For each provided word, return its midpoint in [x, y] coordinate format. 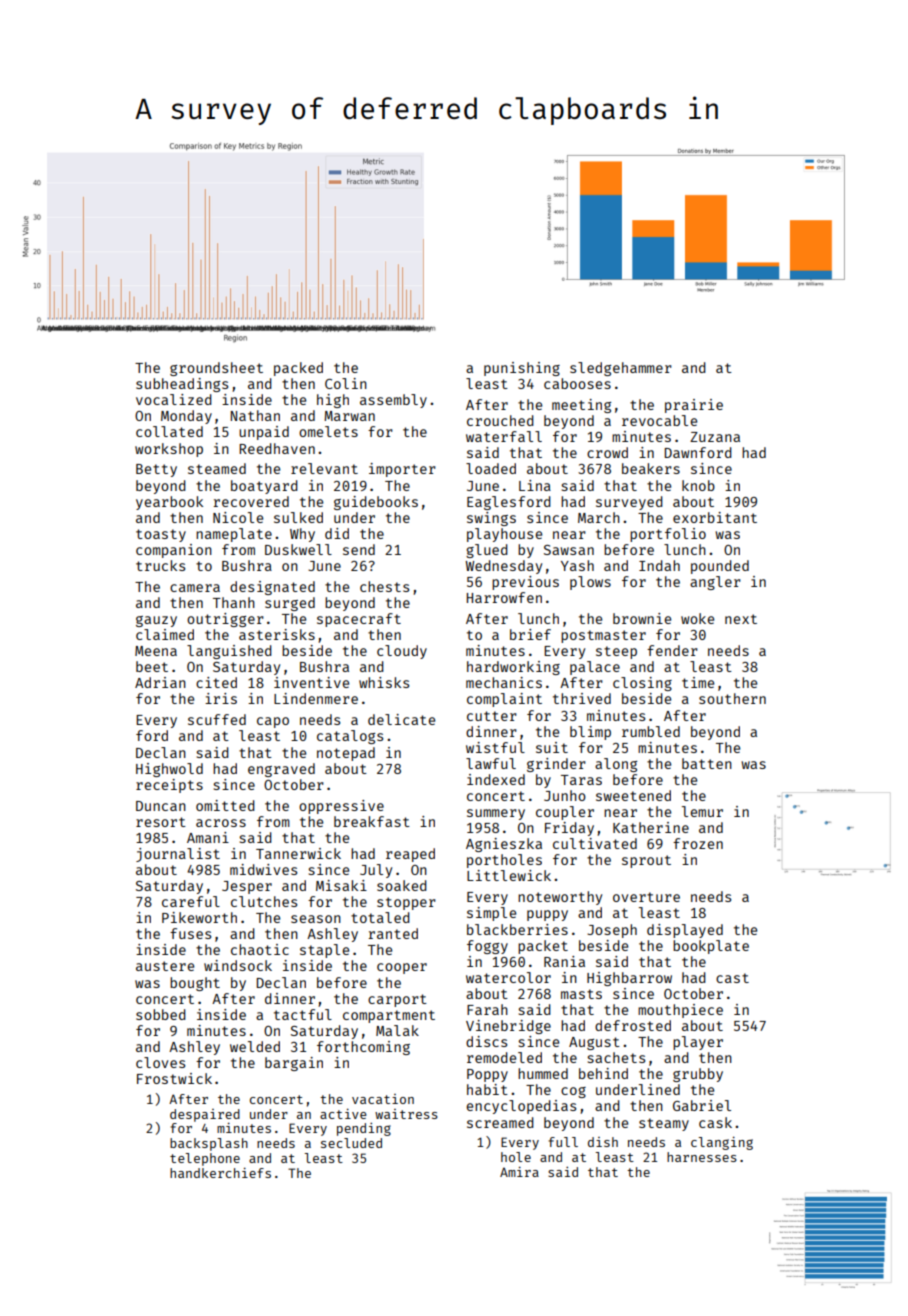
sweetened [633, 795]
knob [698, 485]
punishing [522, 369]
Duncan [161, 806]
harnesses [702, 1157]
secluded [351, 1143]
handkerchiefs [220, 1173]
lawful [491, 763]
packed [298, 369]
